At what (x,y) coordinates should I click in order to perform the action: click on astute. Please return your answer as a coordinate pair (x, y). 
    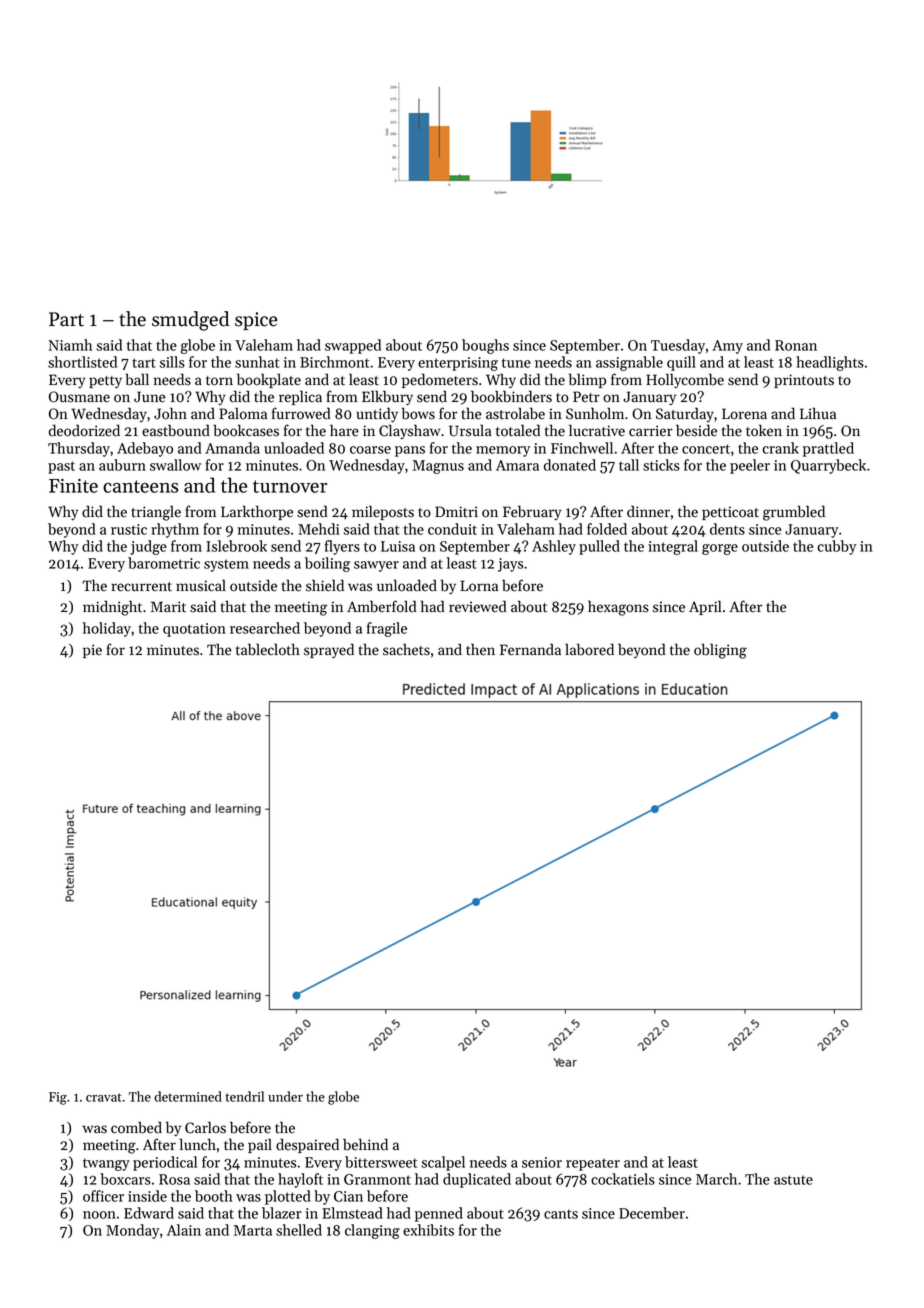
    Looking at the image, I should click on (793, 1180).
